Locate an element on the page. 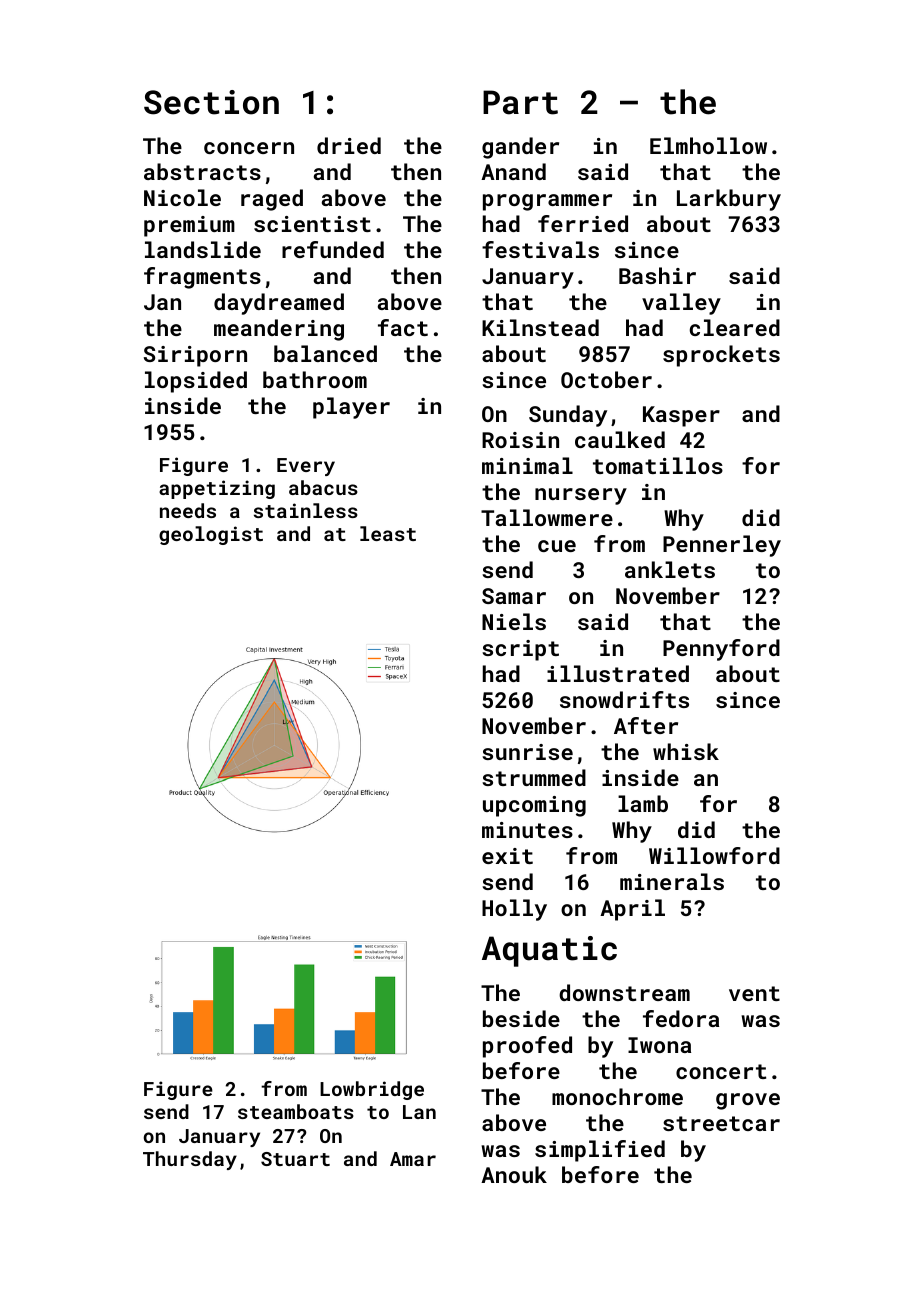 The width and height of the document is (924, 1311). gander is located at coordinates (520, 148).
